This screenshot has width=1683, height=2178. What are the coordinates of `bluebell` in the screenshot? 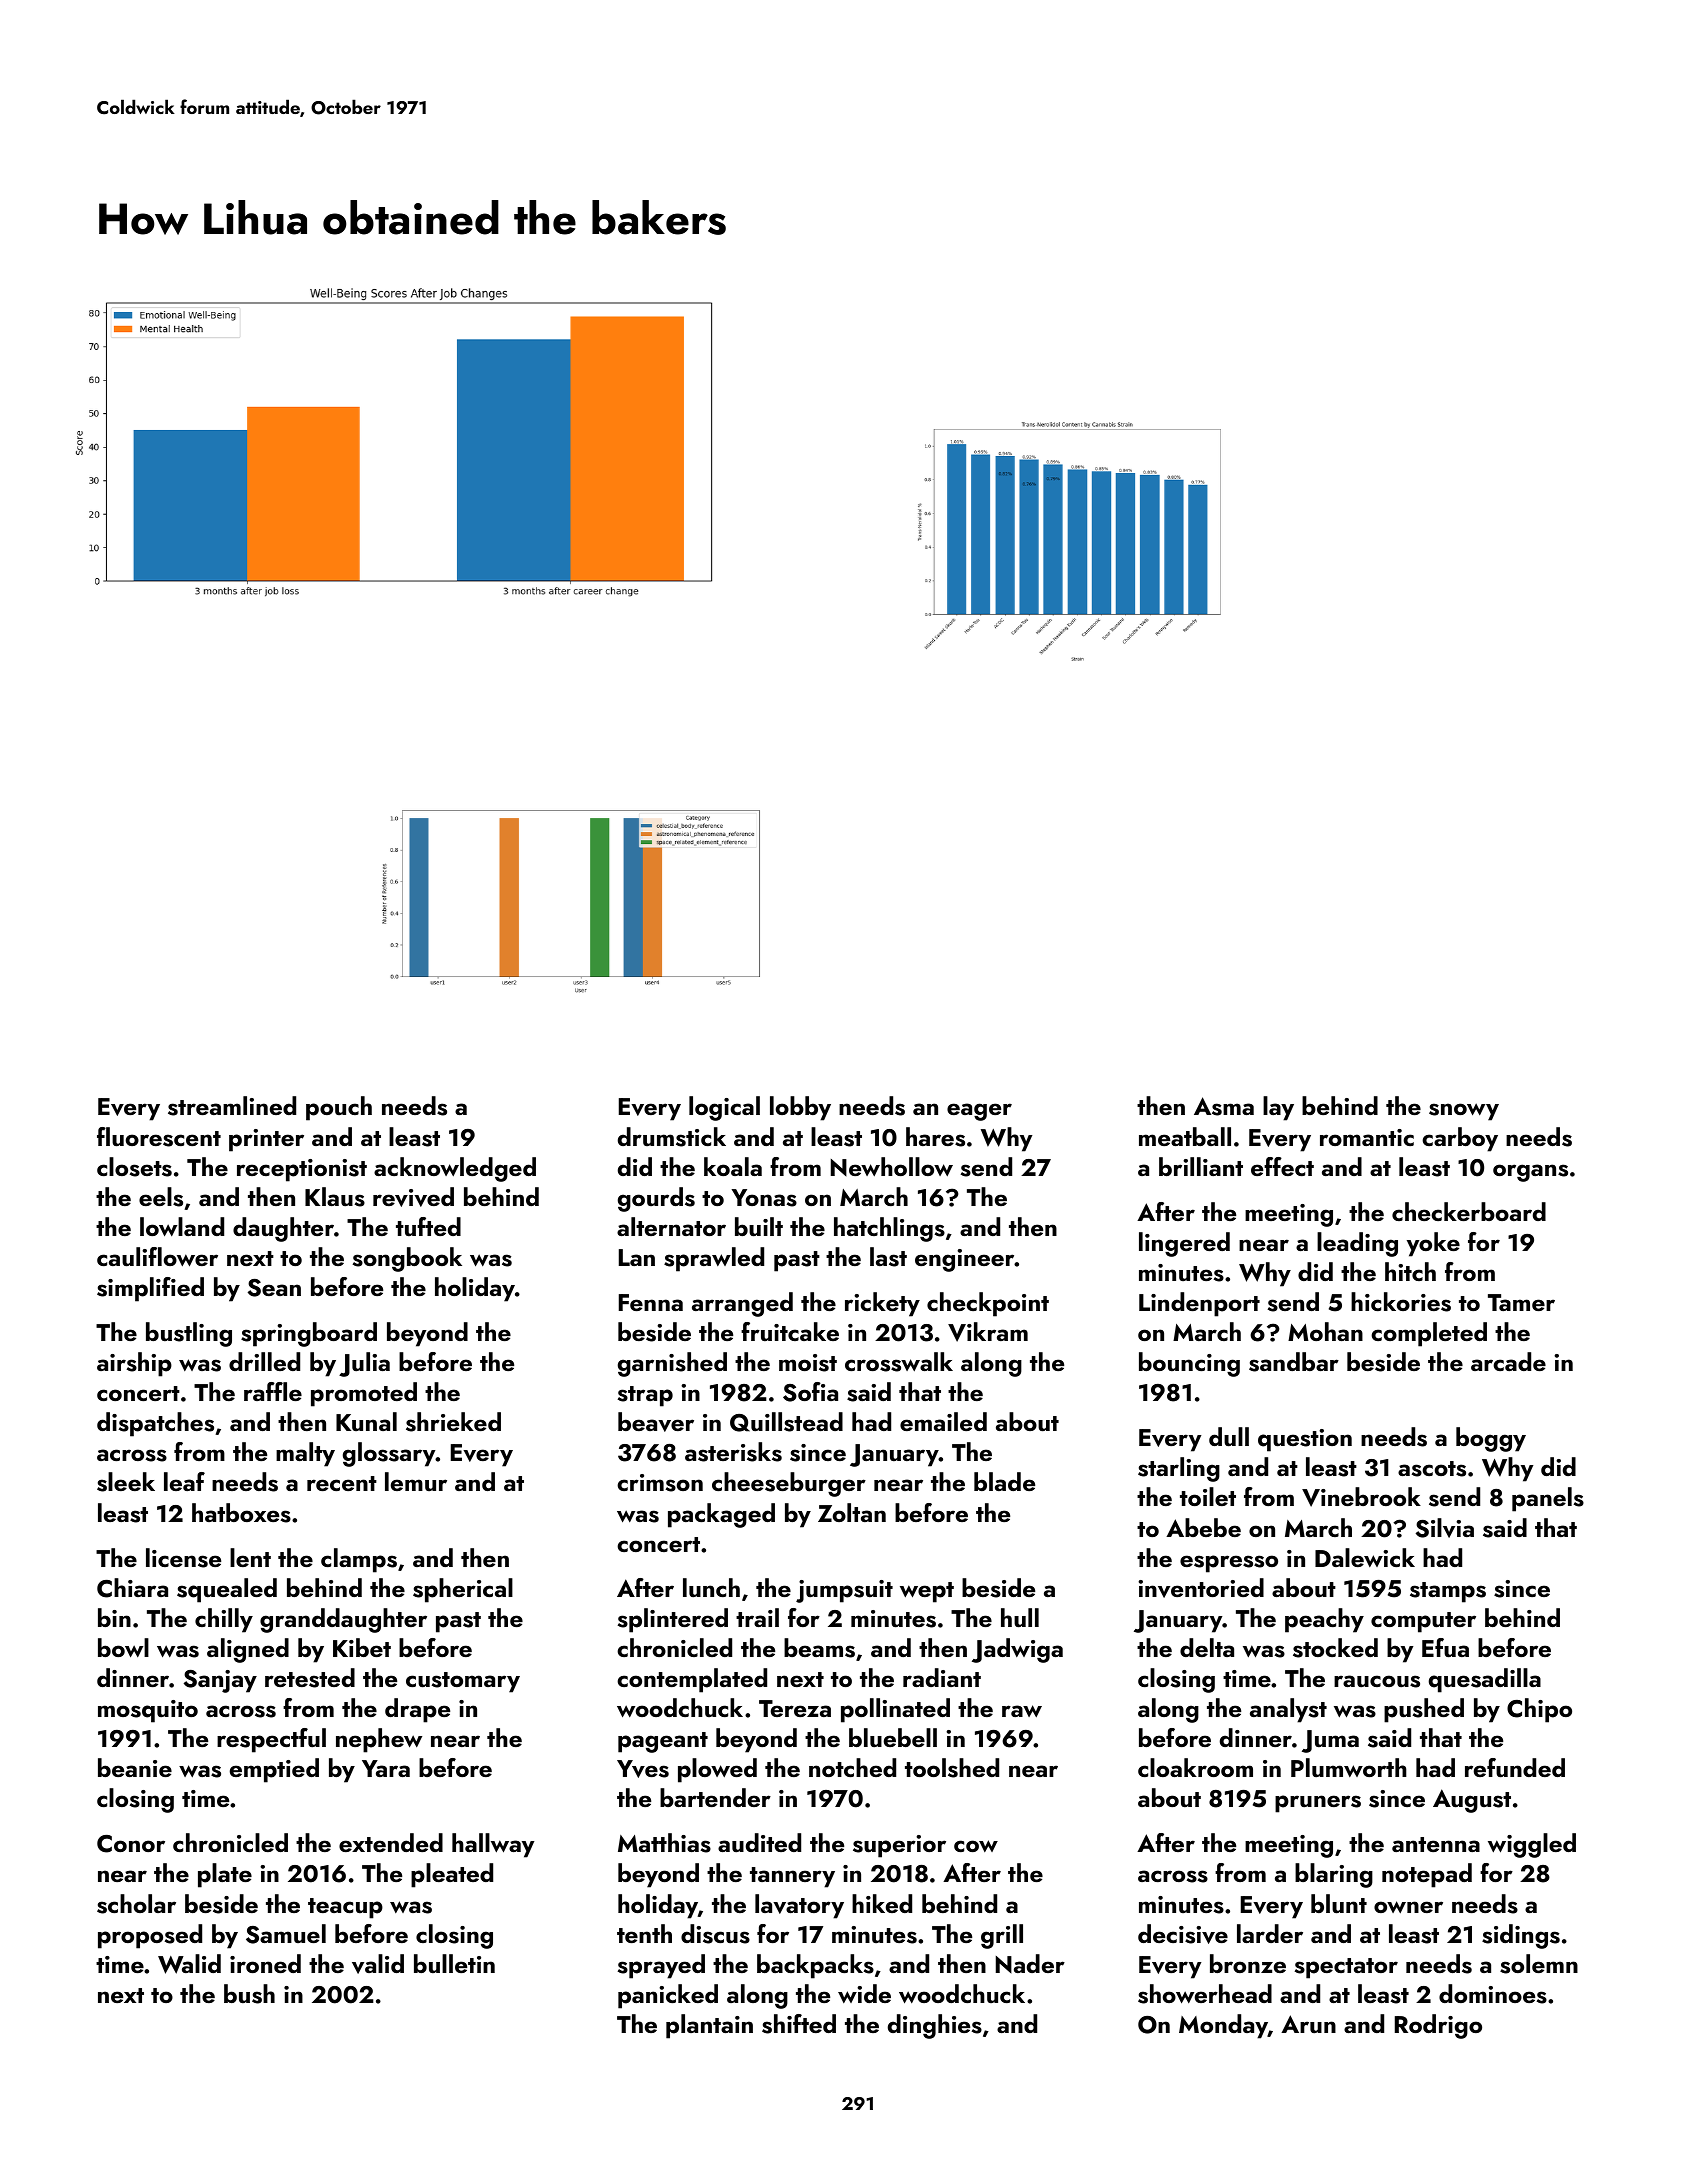 It's located at (893, 1738).
